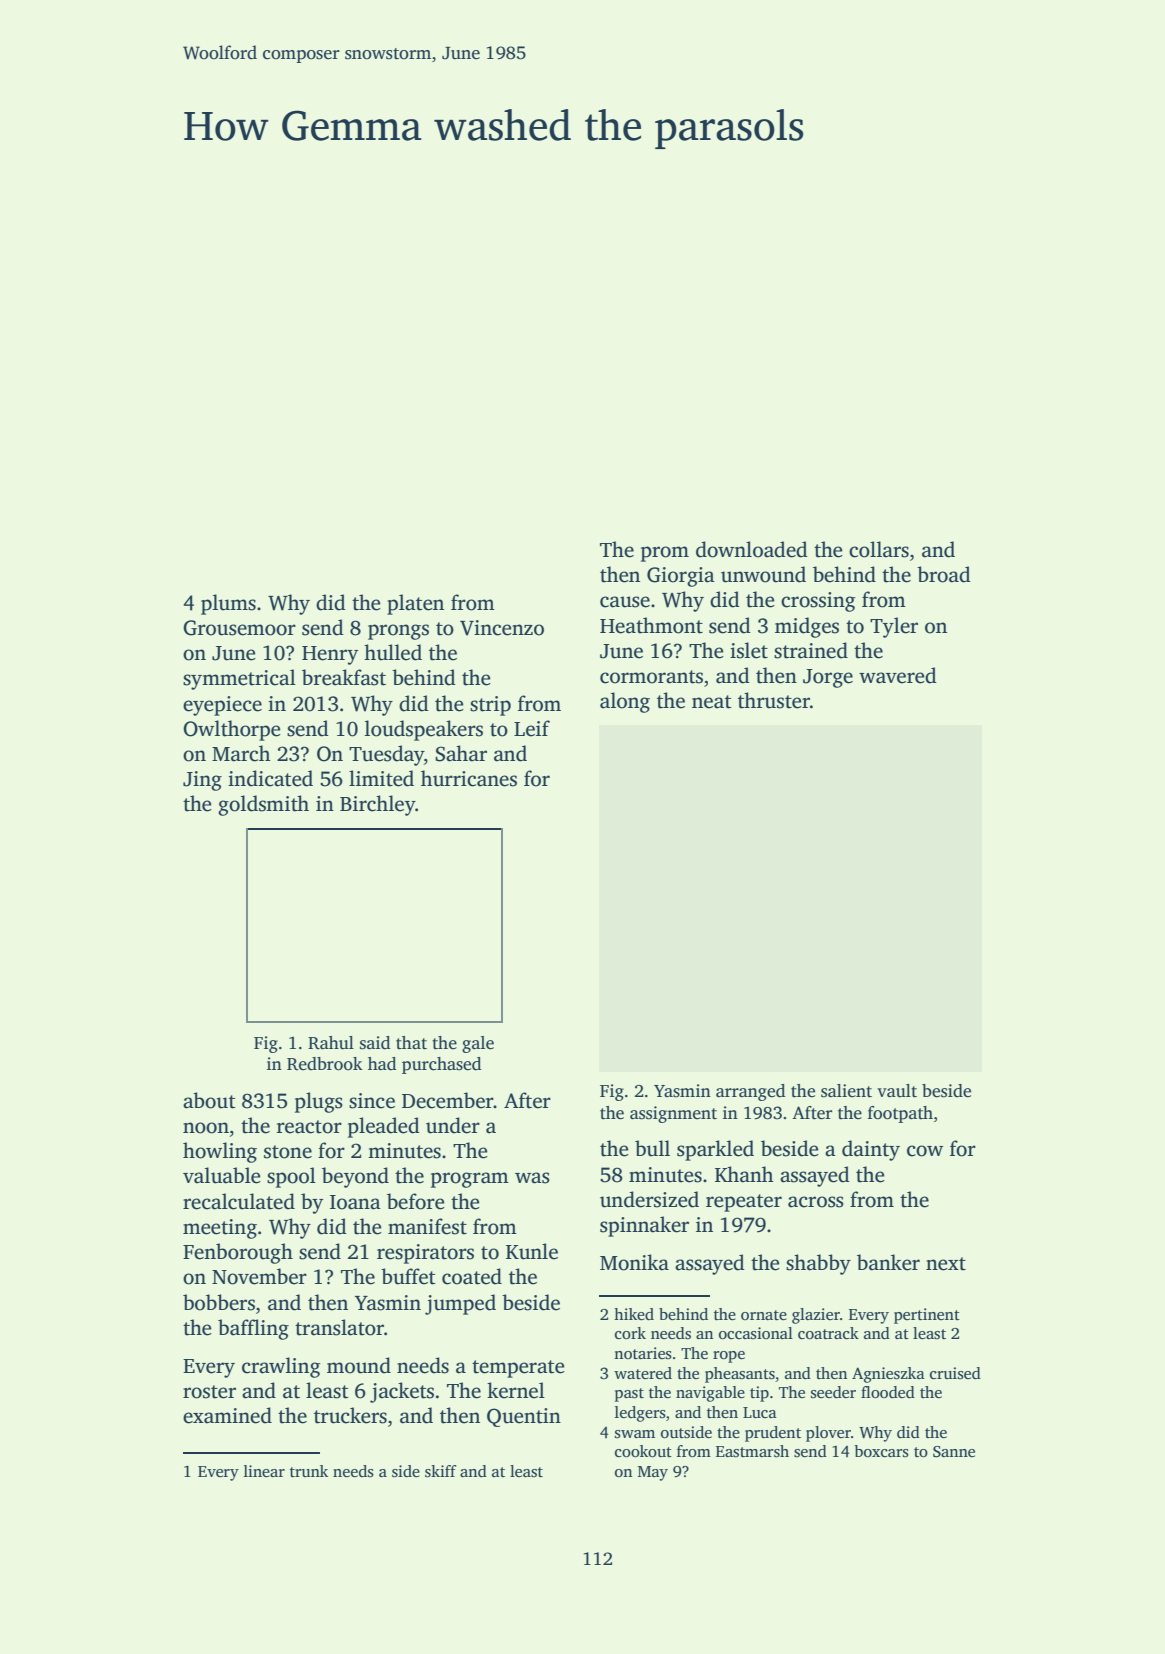 The image size is (1165, 1654). Describe the element at coordinates (898, 675) in the screenshot. I see `wavered` at that location.
